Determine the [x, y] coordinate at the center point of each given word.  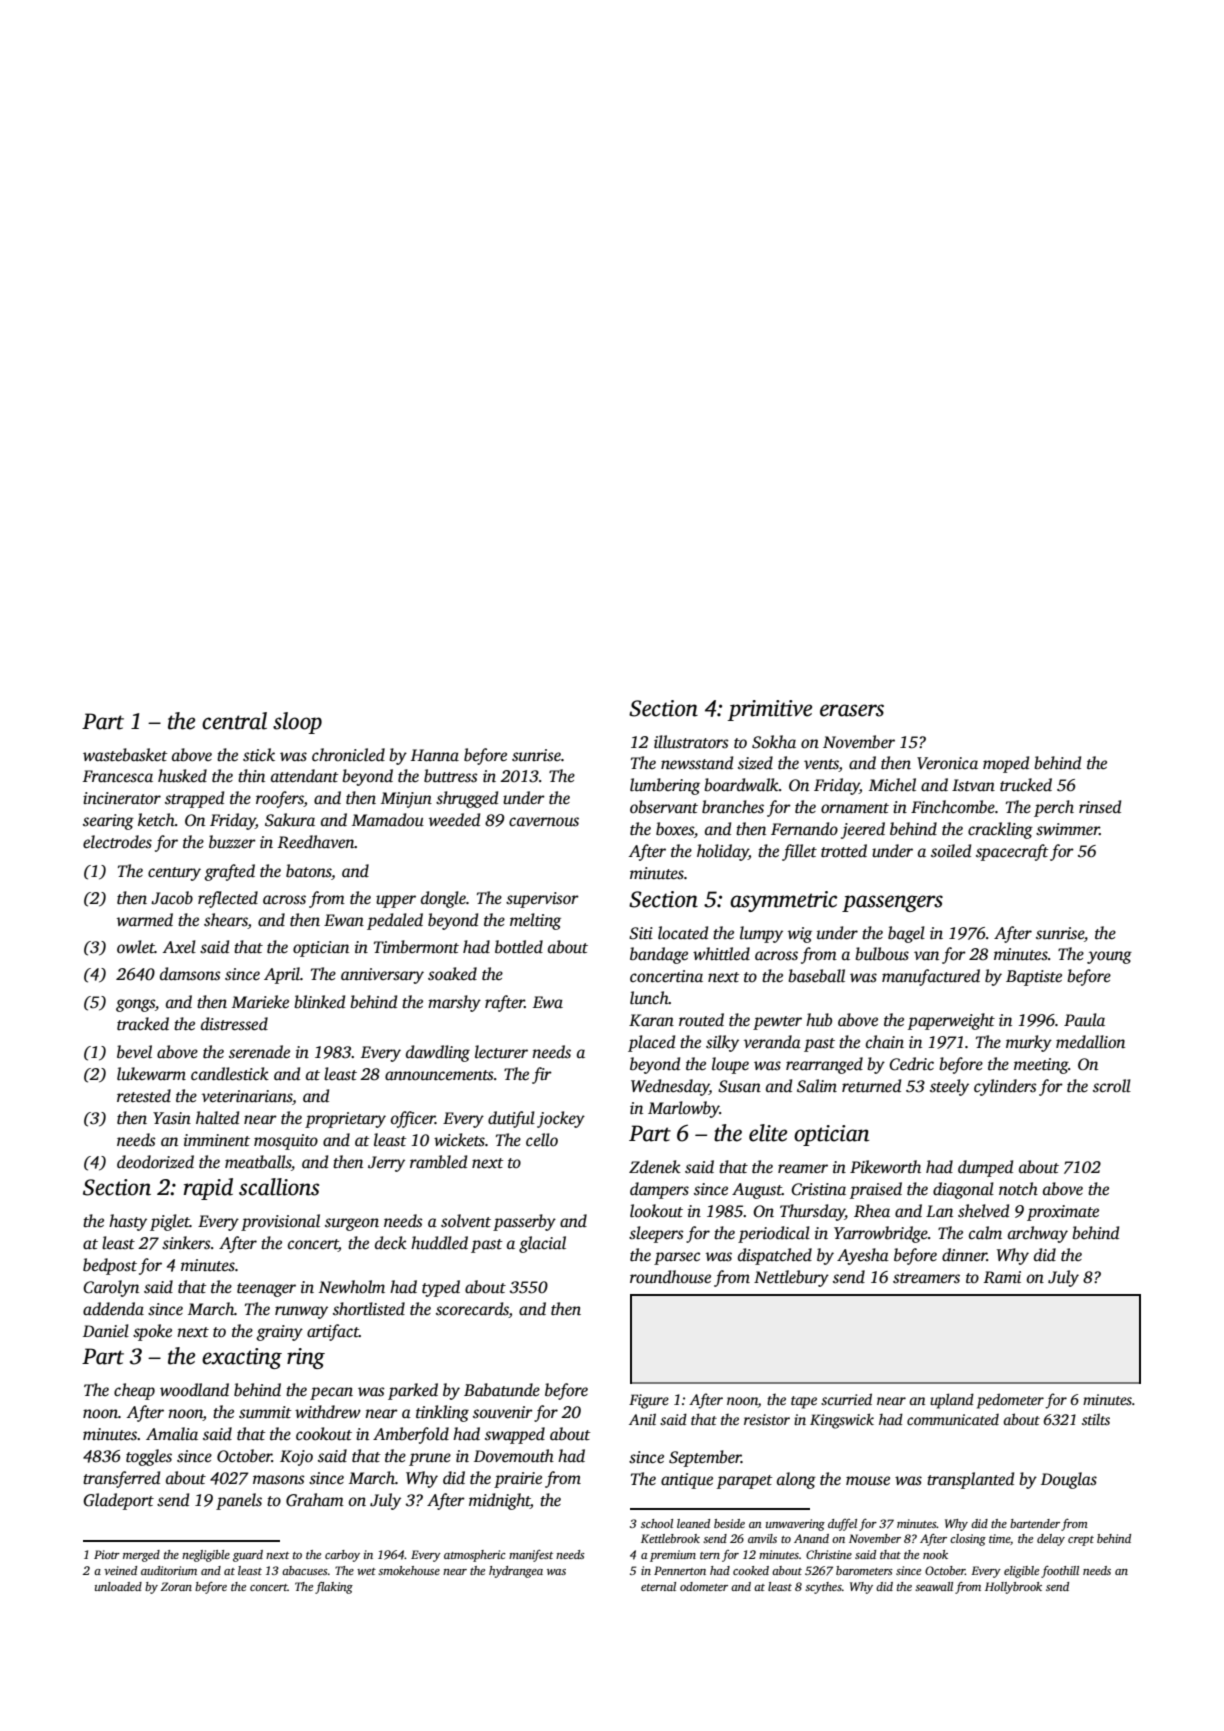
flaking [334, 1588]
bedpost [110, 1266]
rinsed [1100, 807]
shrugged [467, 799]
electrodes [117, 842]
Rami [1002, 1277]
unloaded [118, 1586]
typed [441, 1288]
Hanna [435, 755]
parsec [677, 1258]
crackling [1000, 830]
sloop [297, 723]
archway [1038, 1234]
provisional [280, 1222]
